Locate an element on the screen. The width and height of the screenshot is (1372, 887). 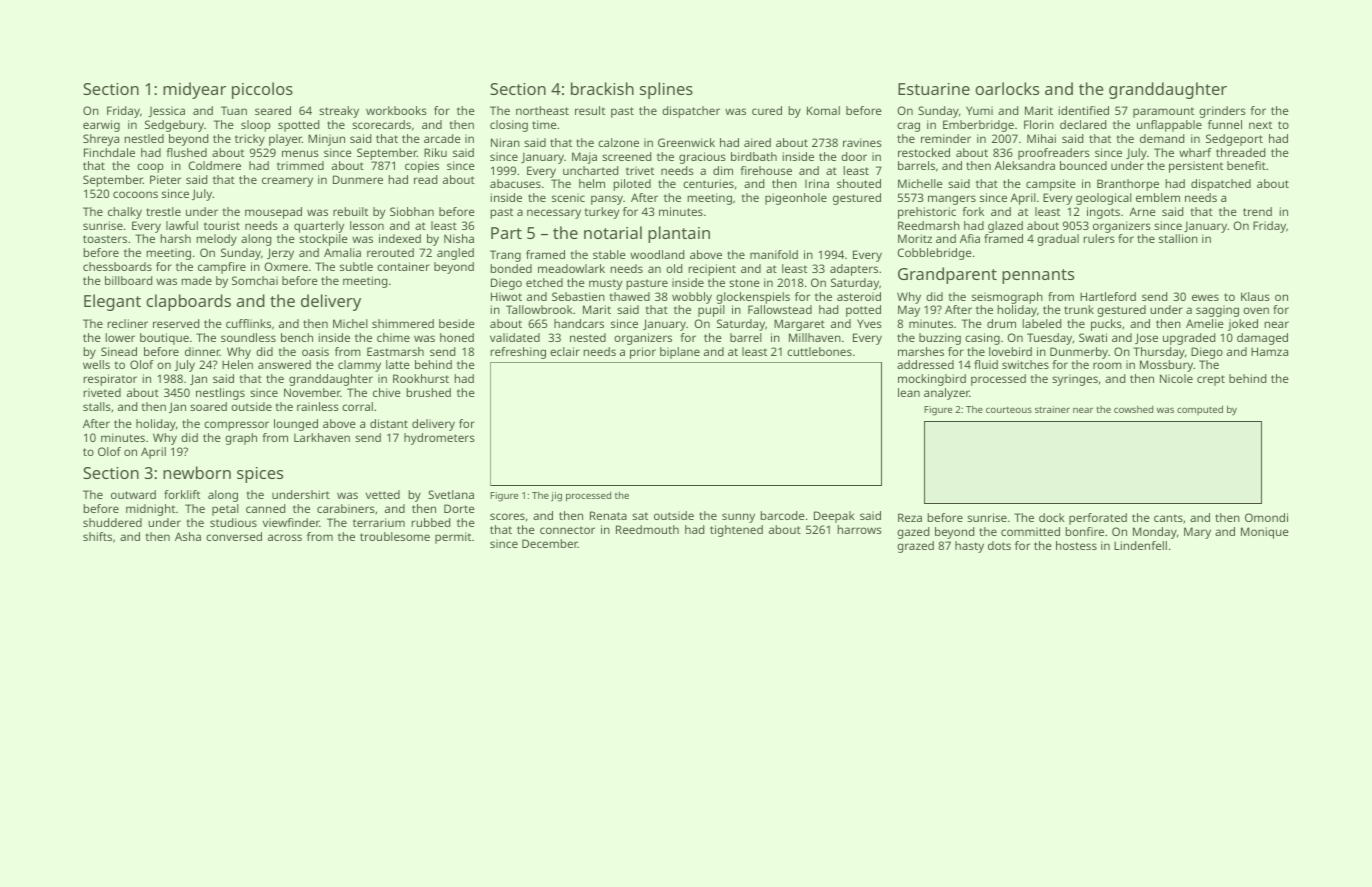
oarlocks is located at coordinates (1007, 88).
